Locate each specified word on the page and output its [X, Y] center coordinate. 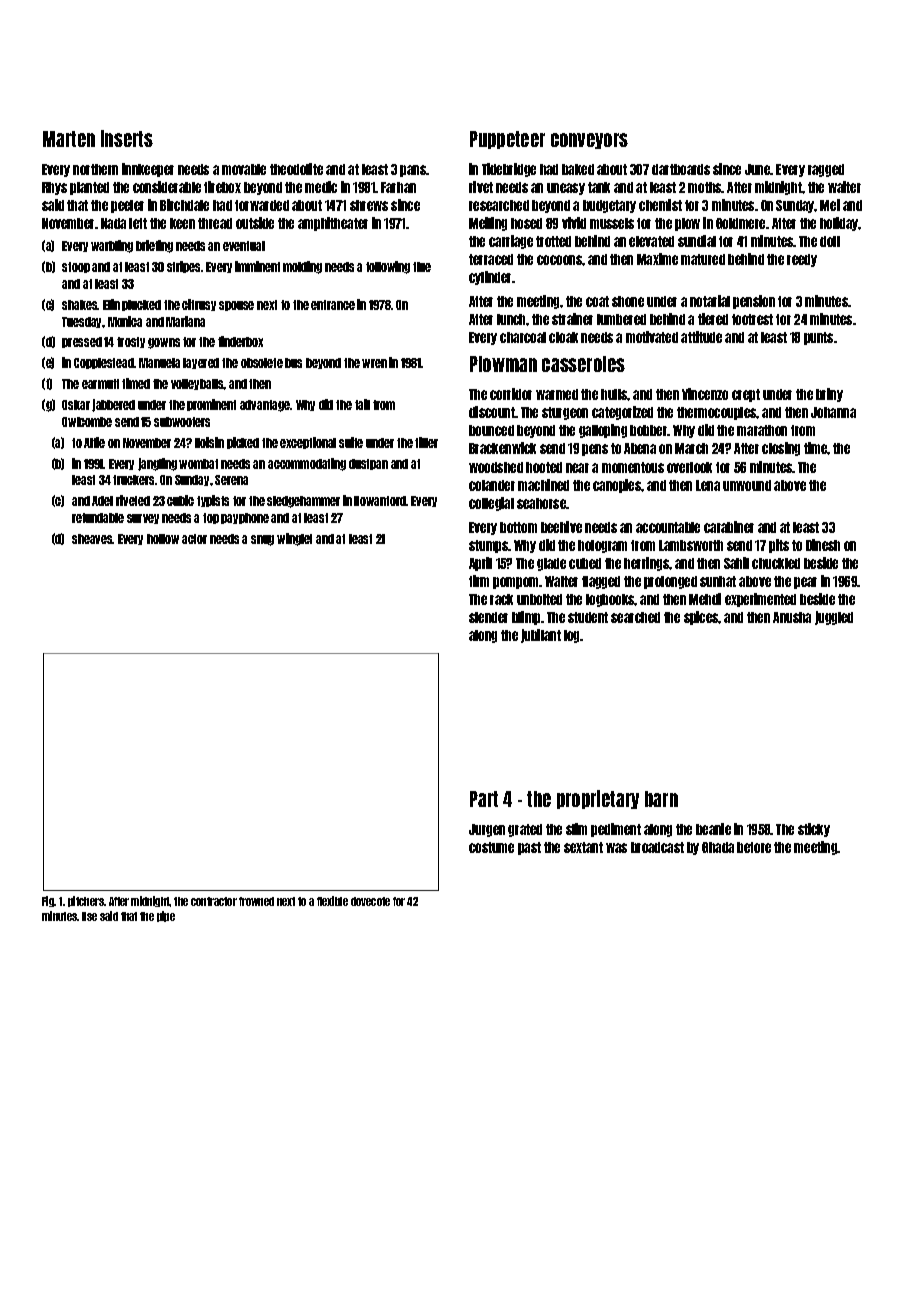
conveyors [589, 141]
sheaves [92, 539]
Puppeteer [507, 140]
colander [492, 485]
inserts [127, 138]
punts [818, 338]
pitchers [86, 901]
